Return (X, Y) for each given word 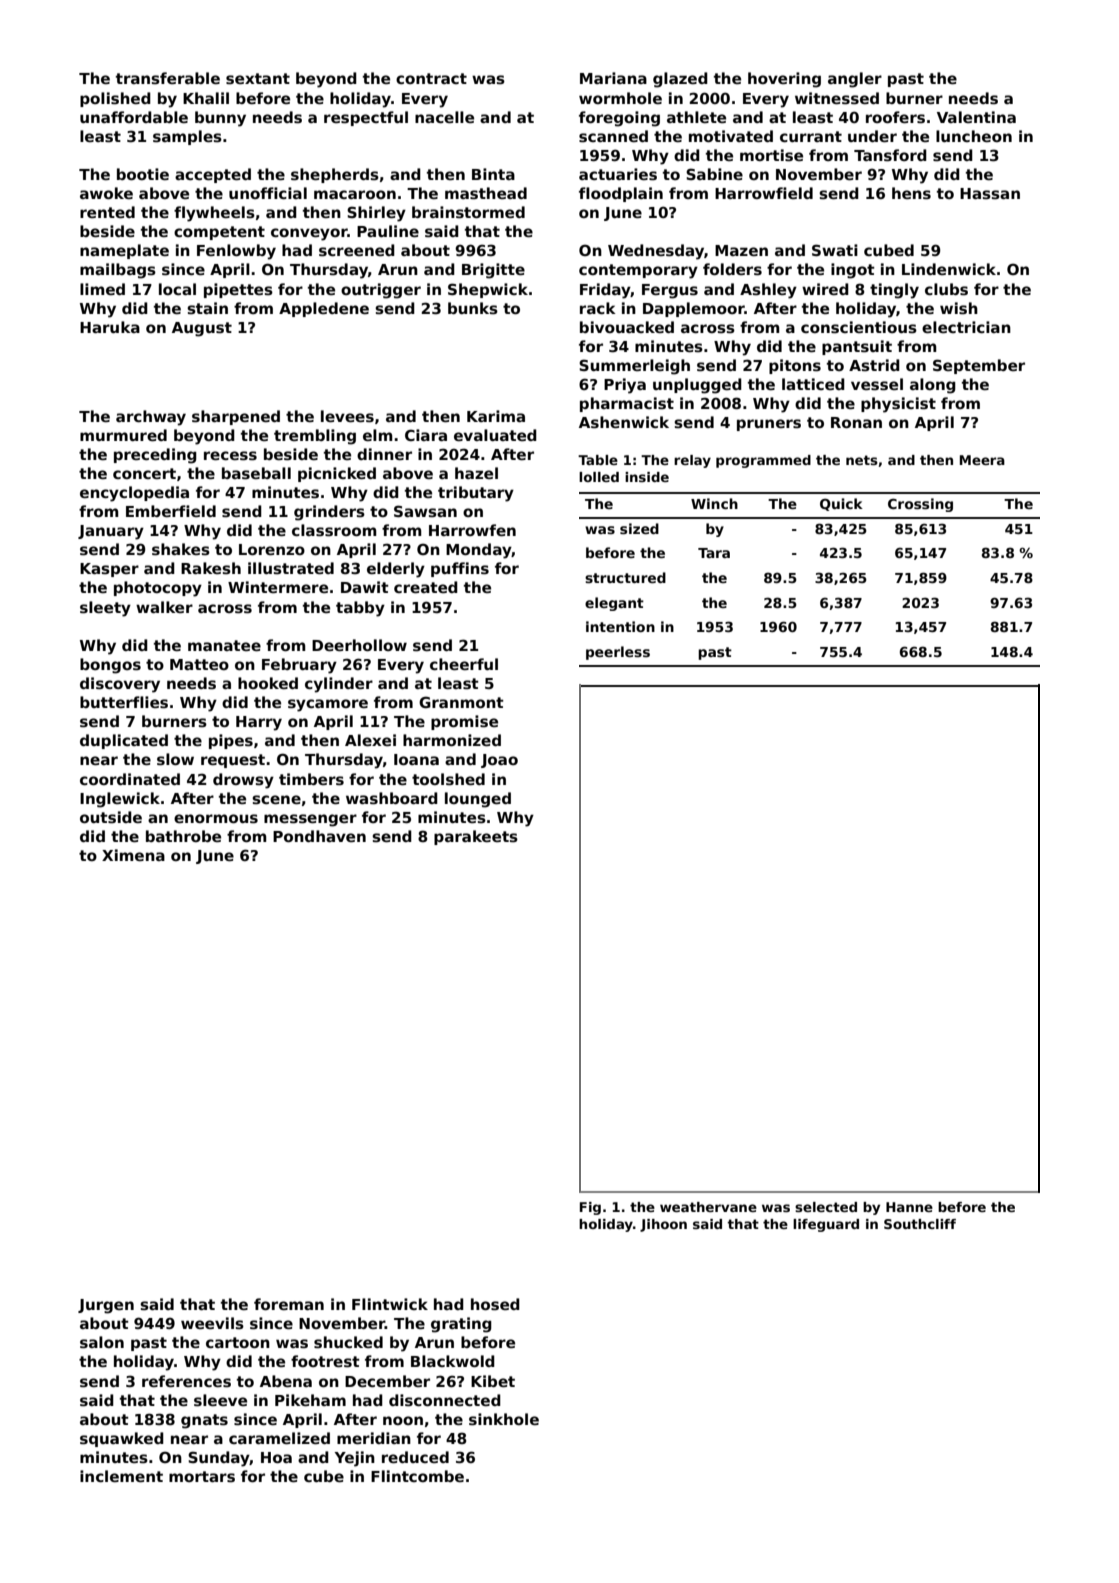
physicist (898, 405)
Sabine (714, 174)
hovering (784, 80)
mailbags (118, 271)
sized (639, 528)
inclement (121, 1476)
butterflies (124, 702)
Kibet (493, 1381)
